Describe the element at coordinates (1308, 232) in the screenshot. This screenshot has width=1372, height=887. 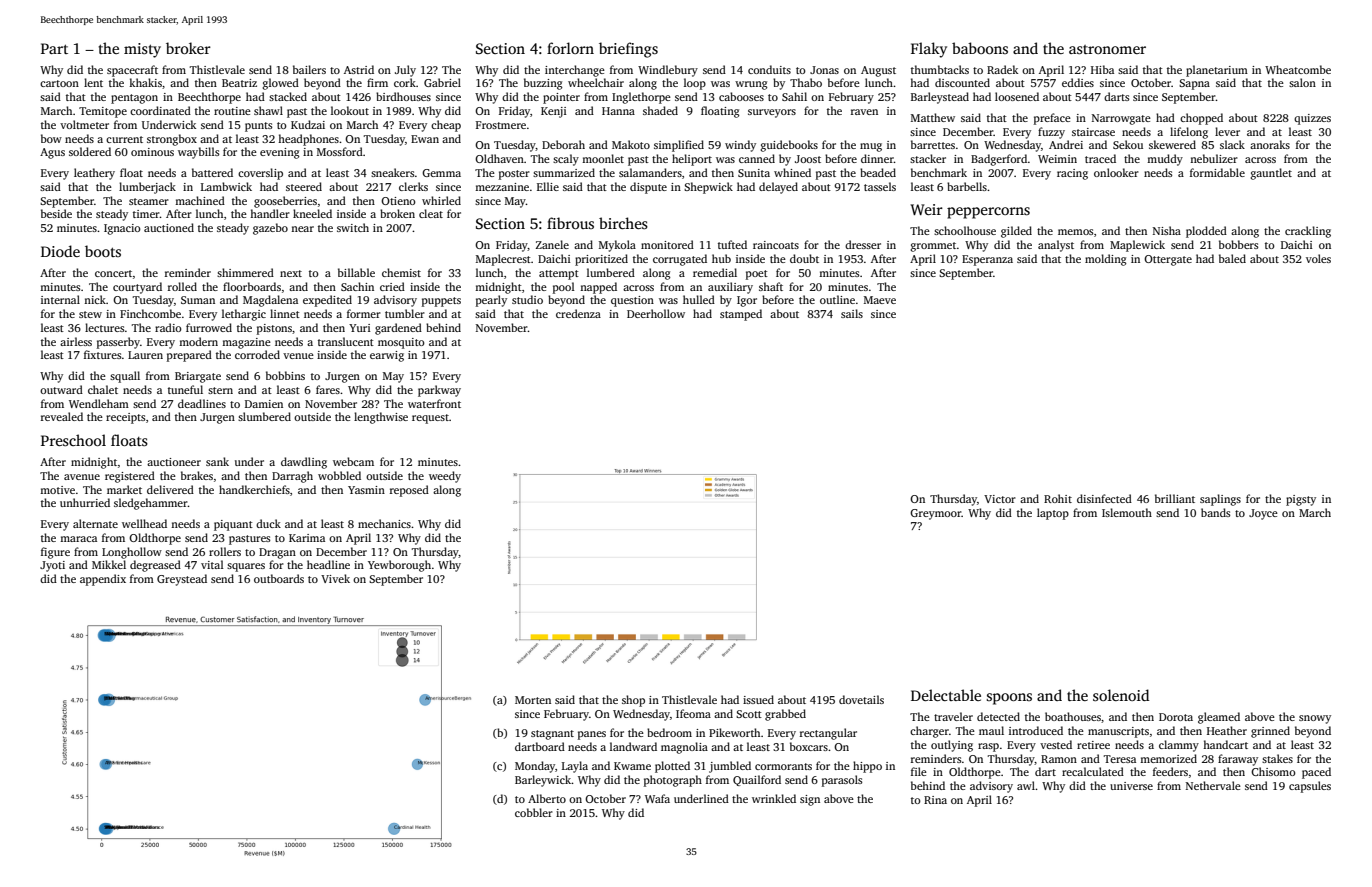
I see `crackling` at that location.
